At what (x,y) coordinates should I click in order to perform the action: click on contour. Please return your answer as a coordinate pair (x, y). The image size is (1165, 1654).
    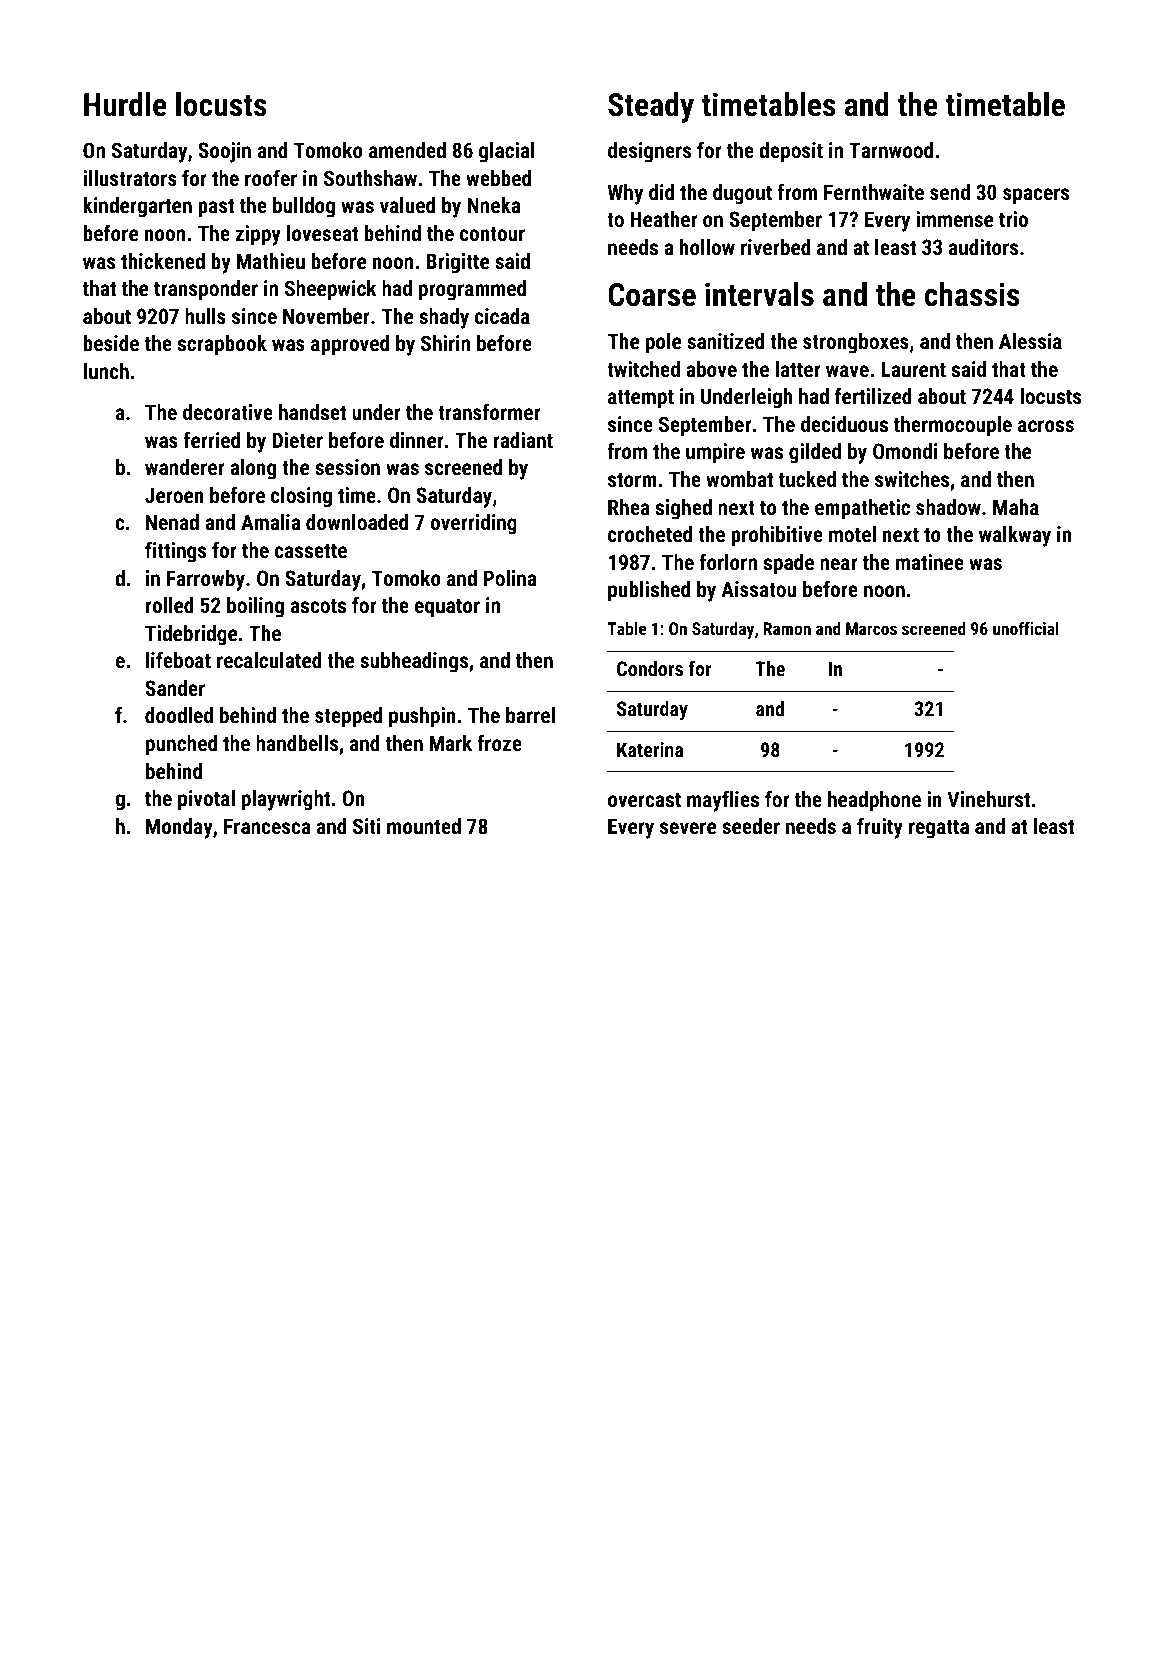
    Looking at the image, I should click on (492, 234).
